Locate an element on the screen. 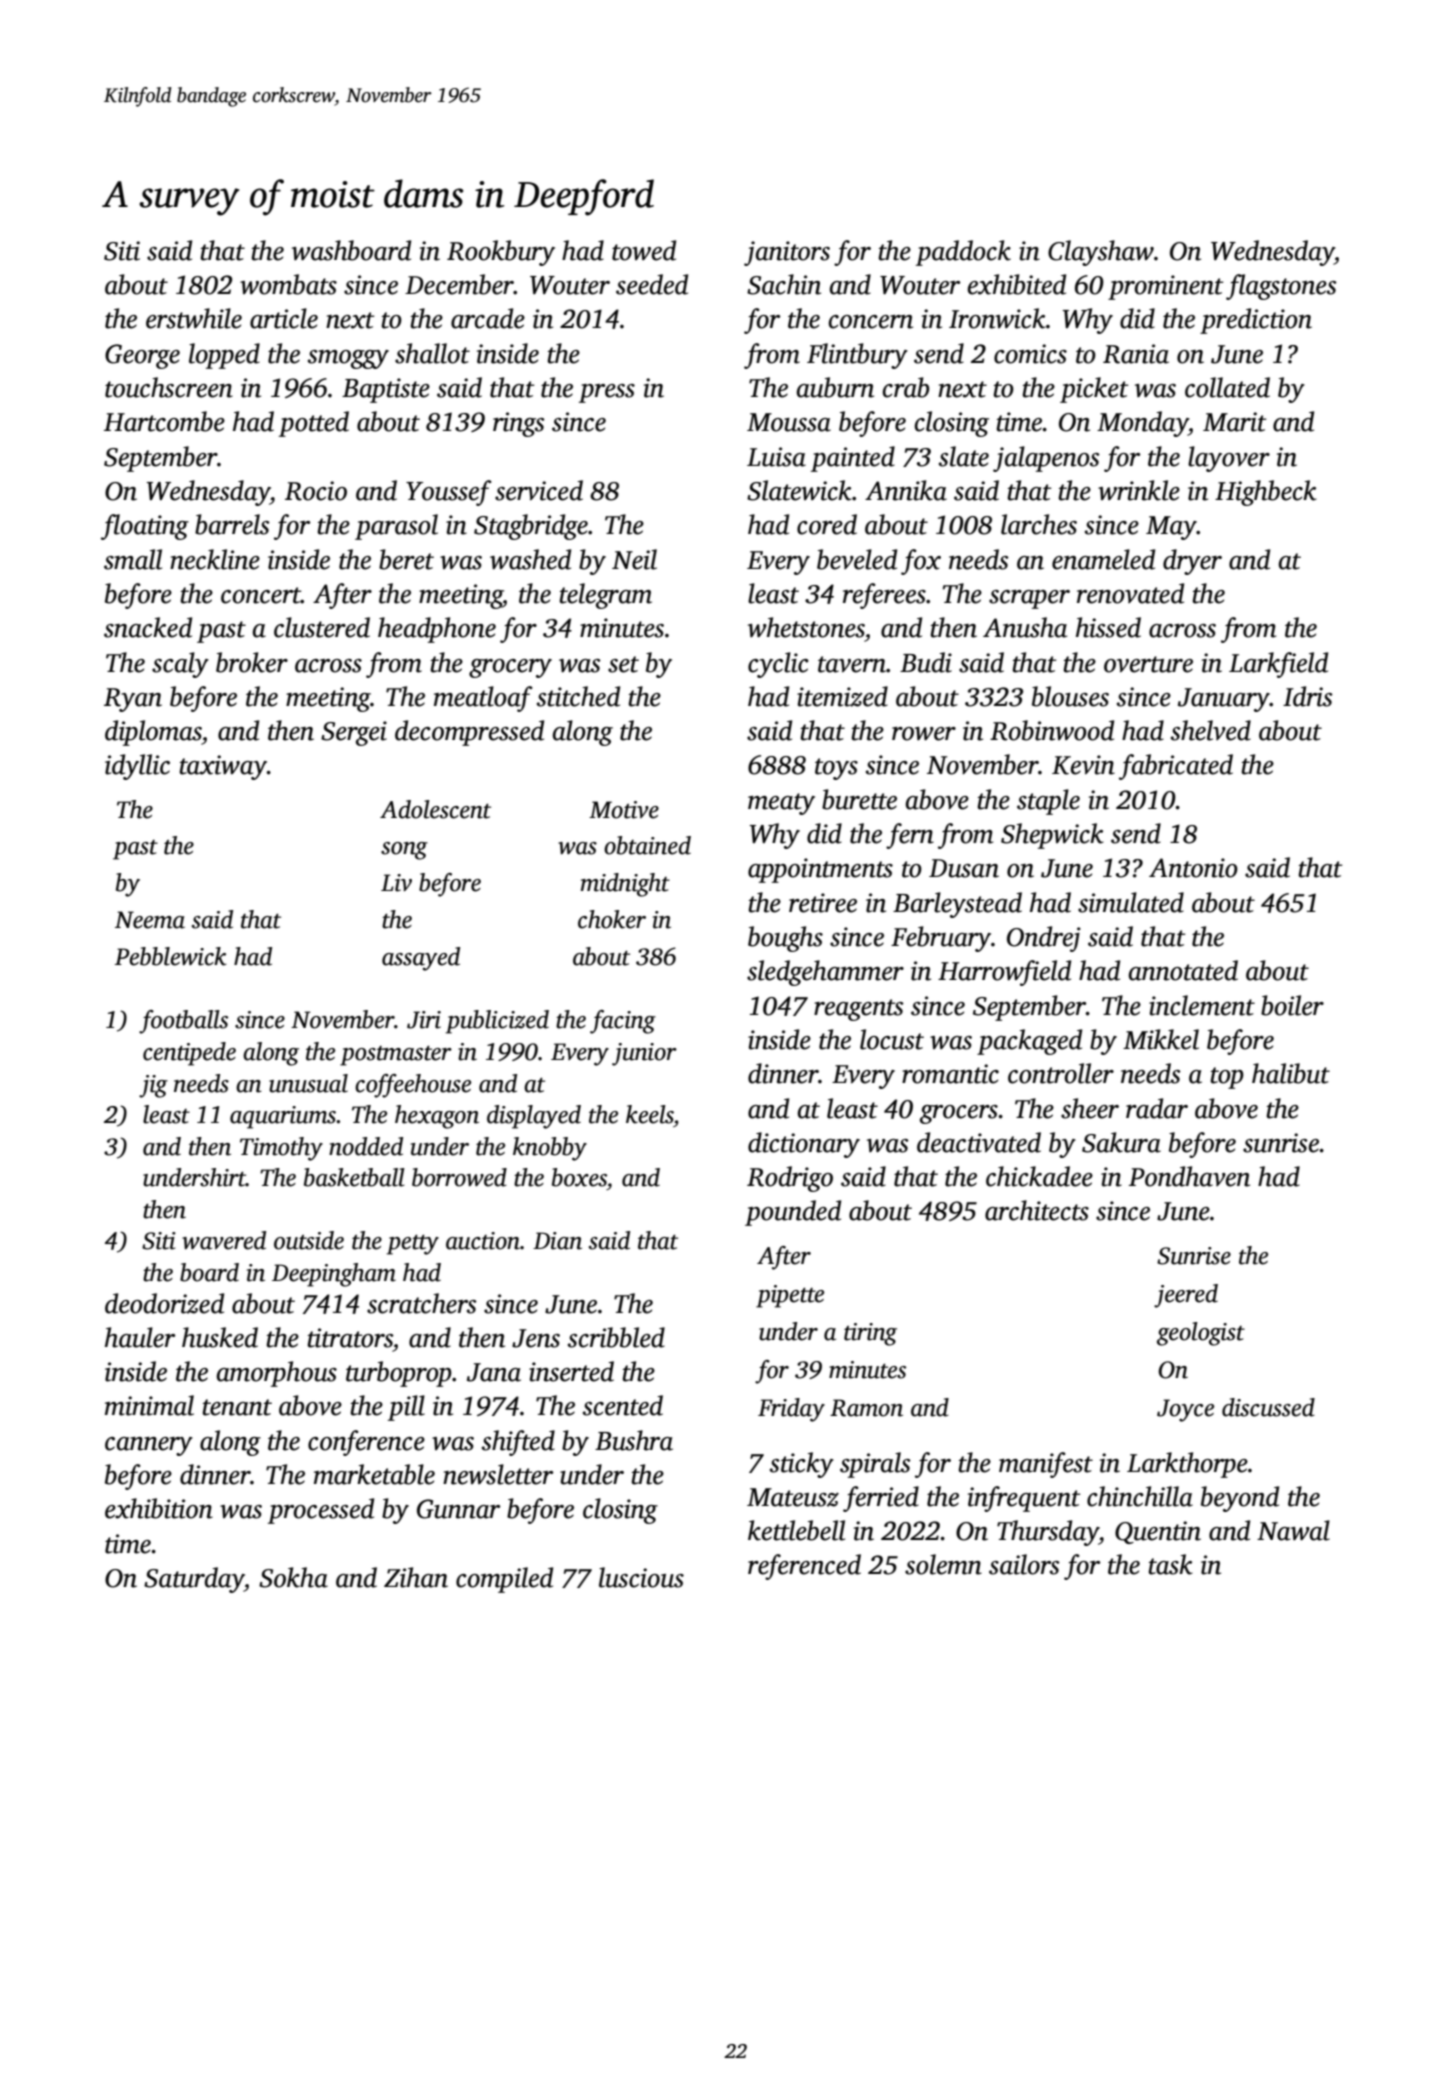  solemn is located at coordinates (943, 1564).
